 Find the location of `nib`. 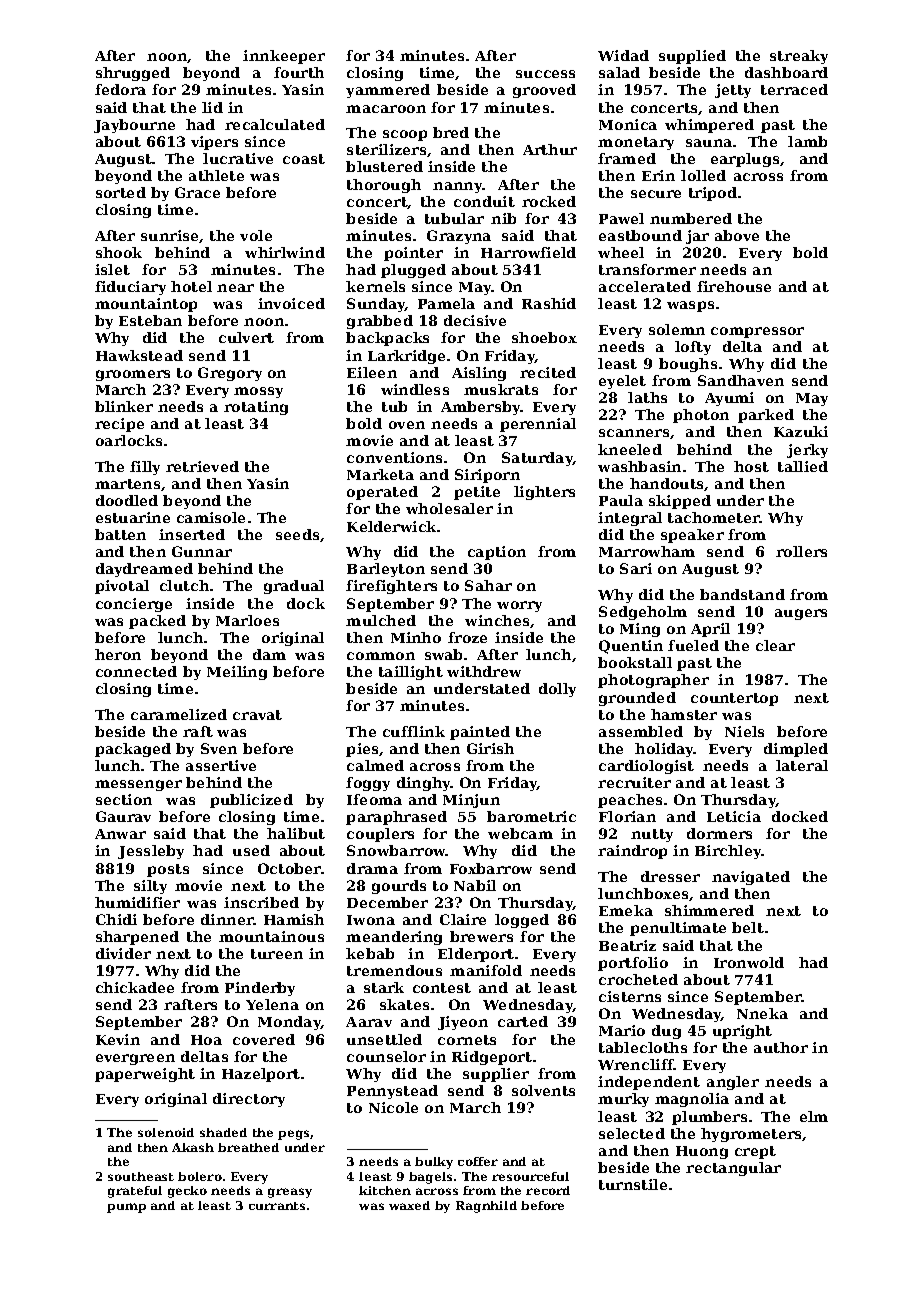

nib is located at coordinates (503, 218).
